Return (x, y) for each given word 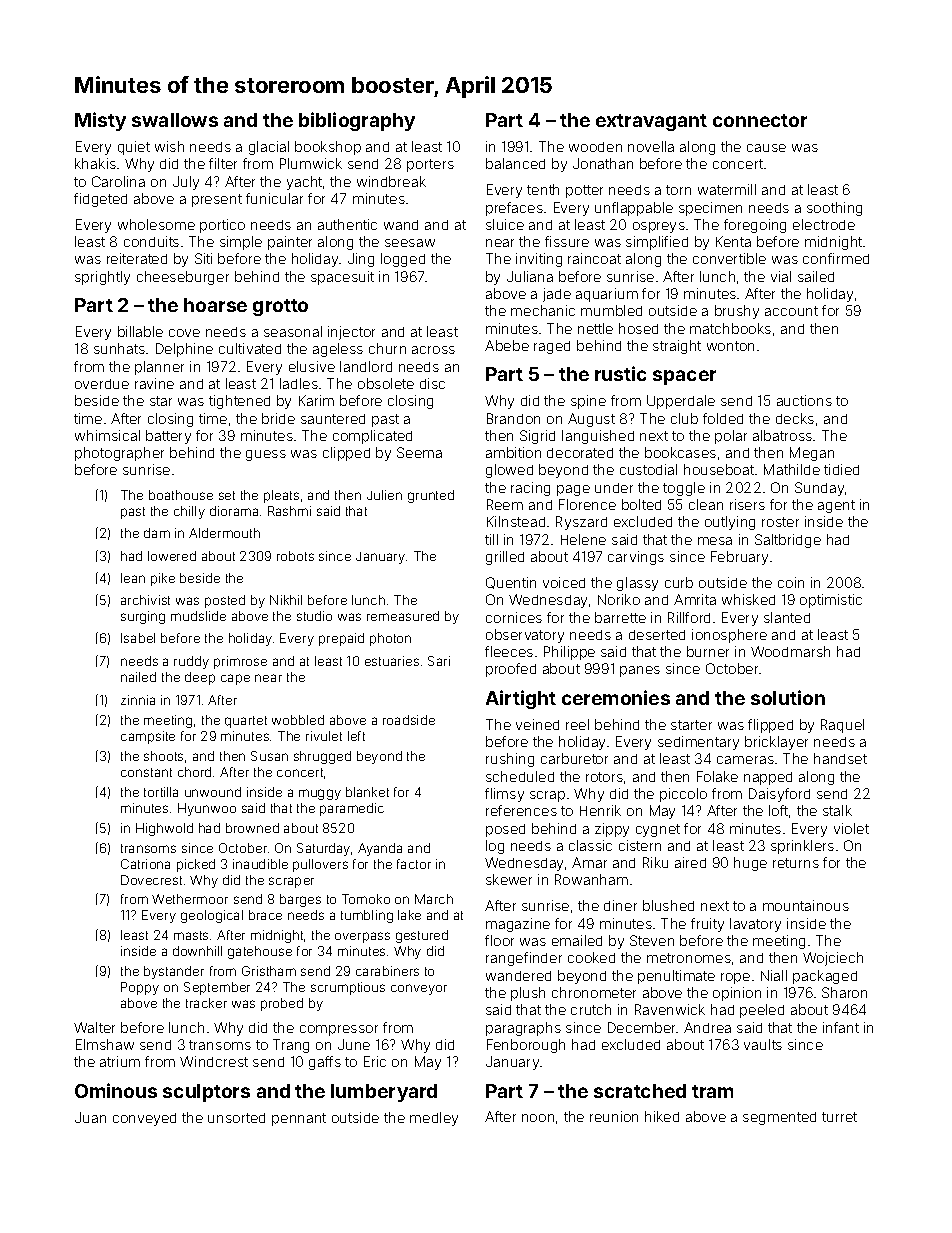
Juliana (530, 276)
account (791, 311)
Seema (419, 452)
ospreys (659, 227)
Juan (90, 1117)
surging (143, 617)
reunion (614, 1116)
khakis (95, 163)
